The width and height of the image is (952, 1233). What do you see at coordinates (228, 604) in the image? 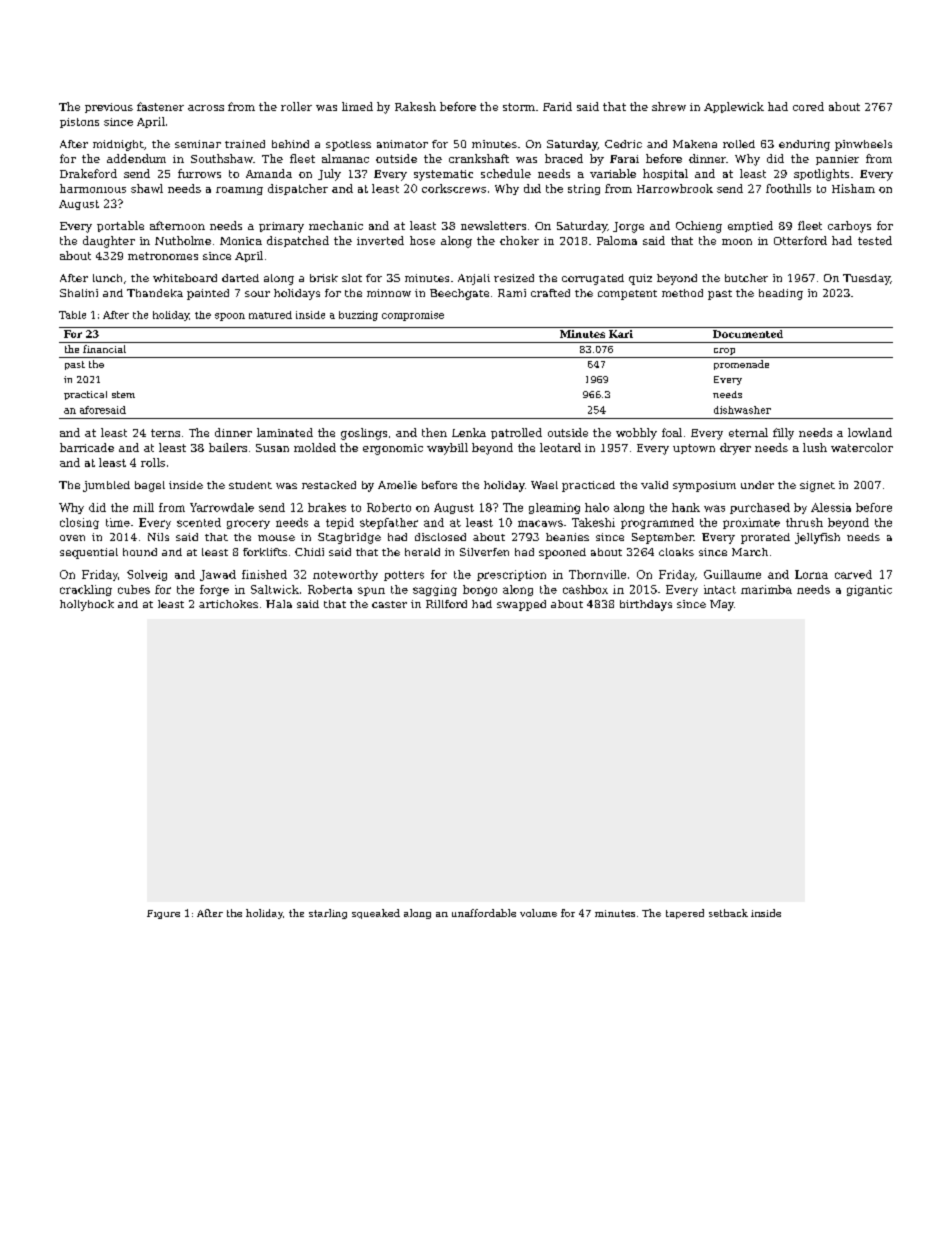
I see `artichokes` at bounding box center [228, 604].
